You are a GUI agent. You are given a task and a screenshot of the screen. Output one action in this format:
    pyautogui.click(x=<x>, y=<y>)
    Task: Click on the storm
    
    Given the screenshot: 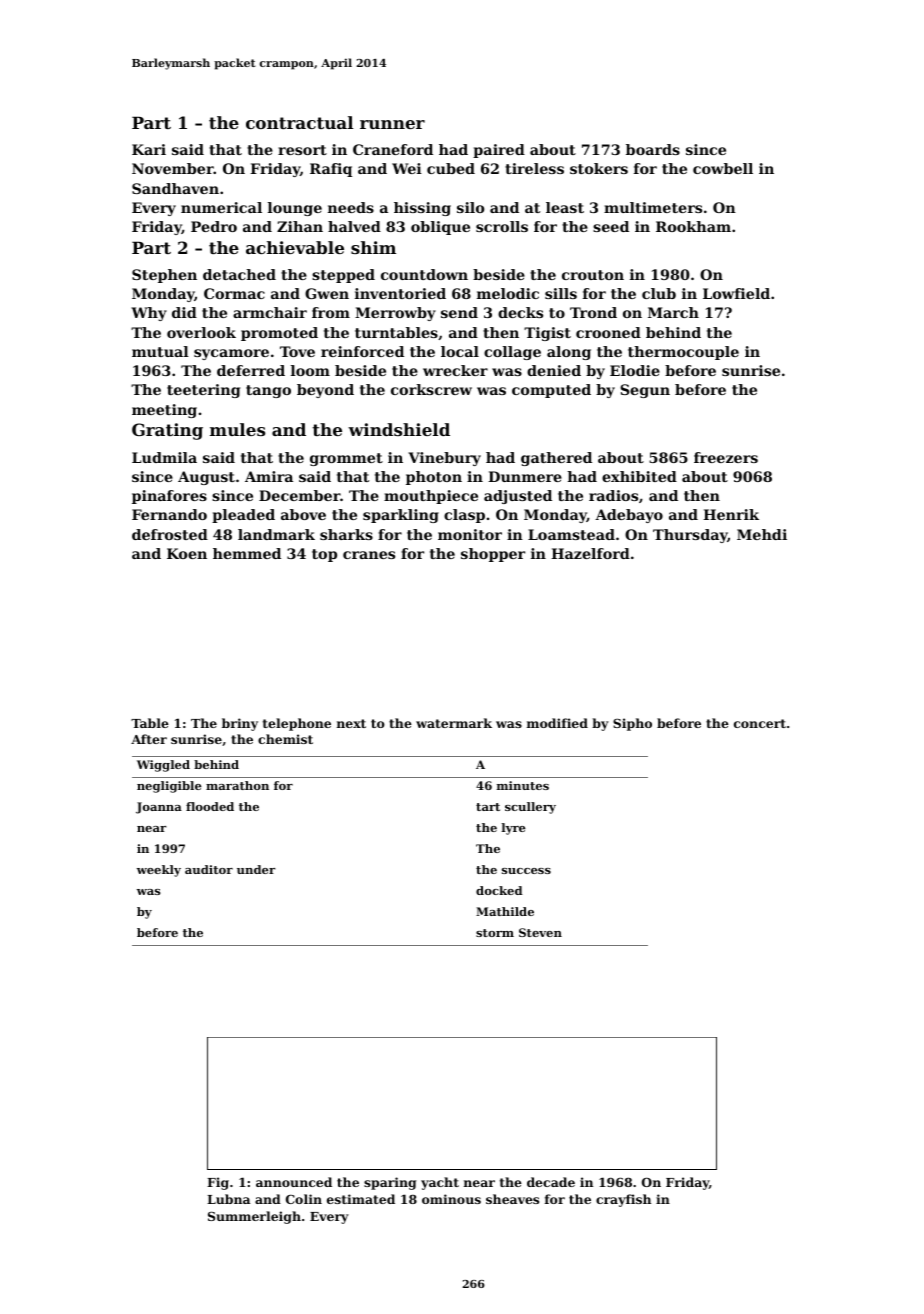 What is the action you would take?
    pyautogui.click(x=495, y=933)
